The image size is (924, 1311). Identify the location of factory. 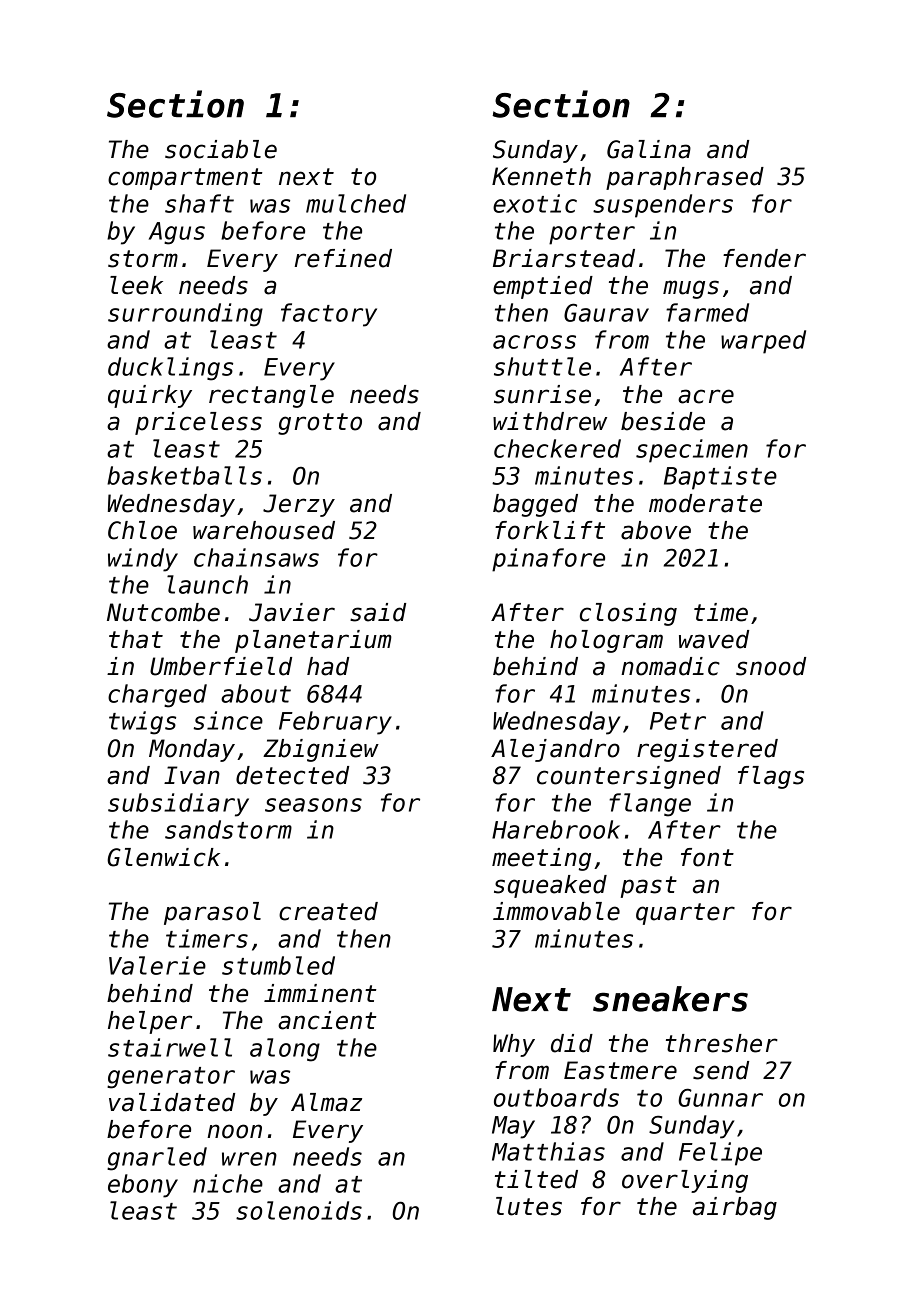
(329, 315).
